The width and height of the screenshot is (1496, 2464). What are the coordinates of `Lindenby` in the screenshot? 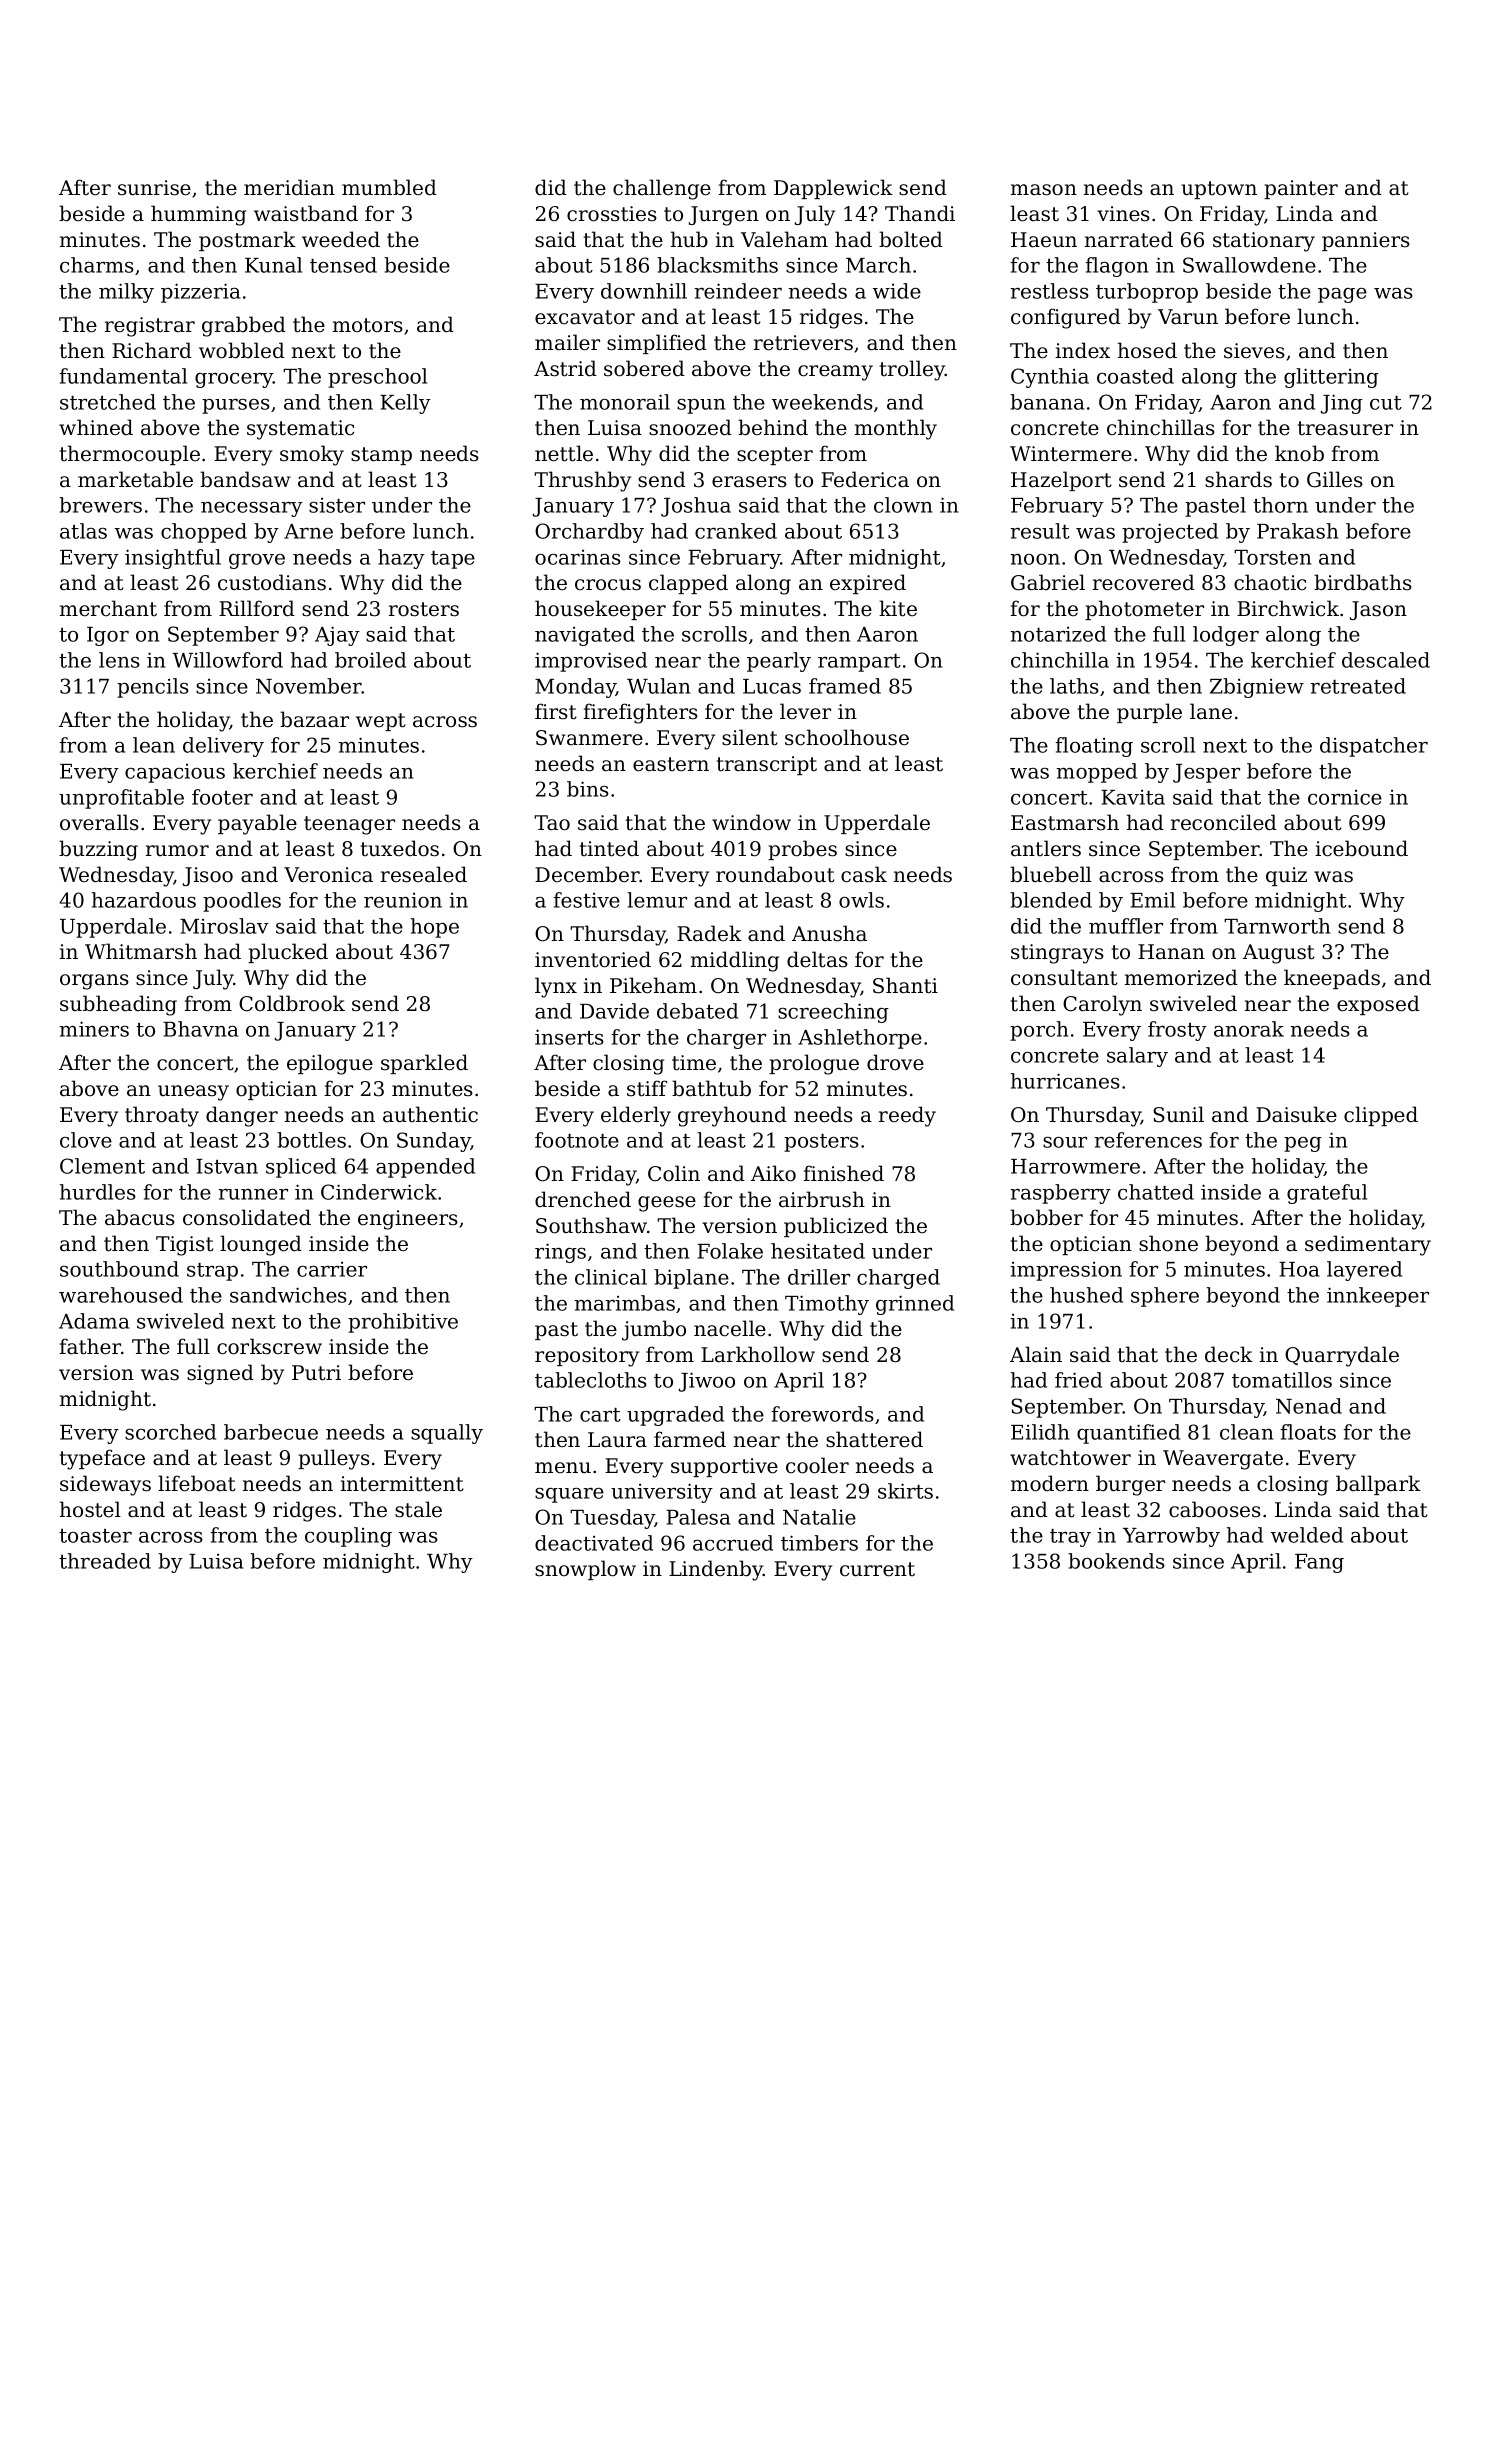 It's located at (716, 1570).
